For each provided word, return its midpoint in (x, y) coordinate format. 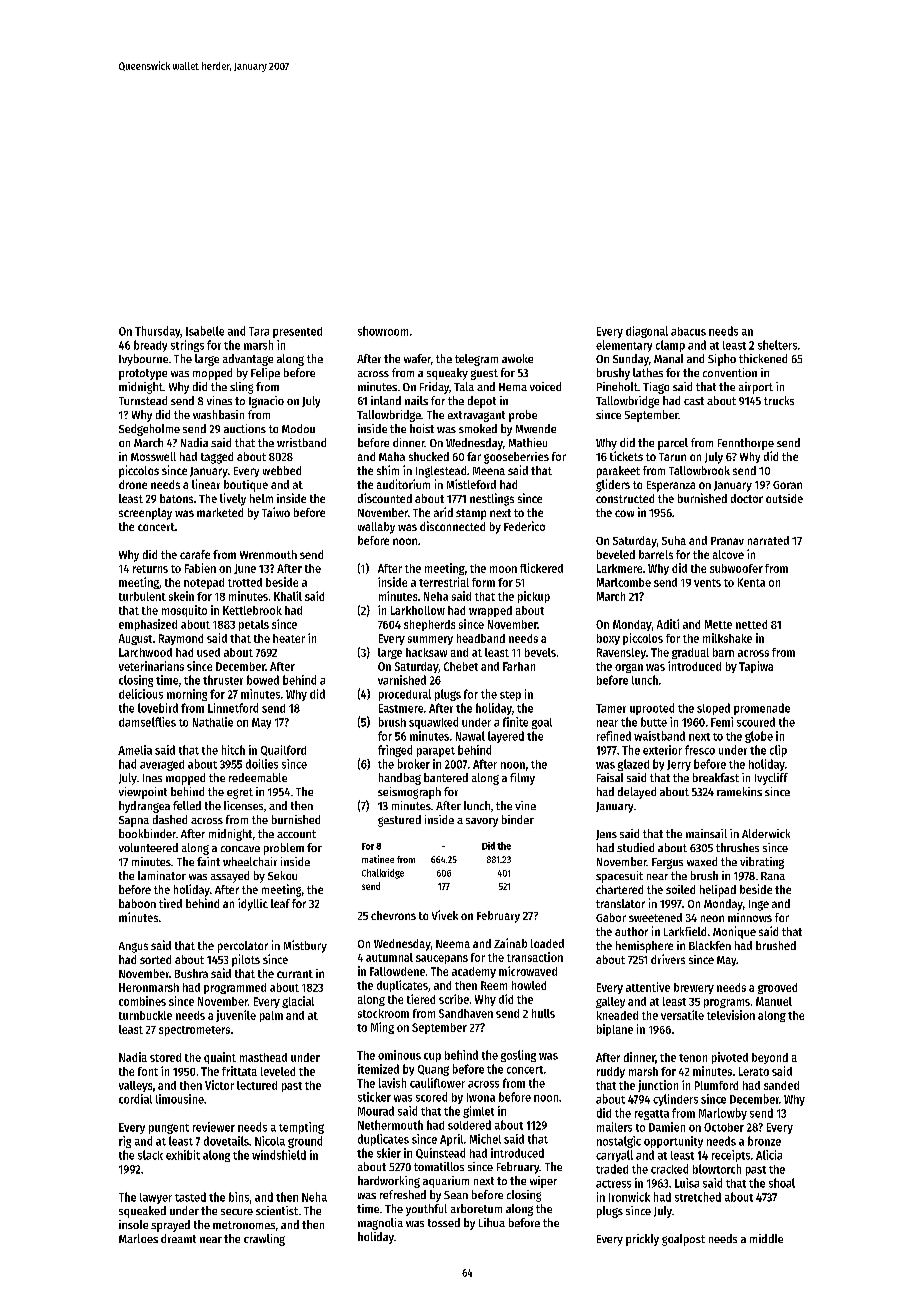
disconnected (452, 526)
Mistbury (305, 946)
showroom (383, 331)
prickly (642, 1240)
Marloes (138, 1238)
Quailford (283, 750)
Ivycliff (771, 779)
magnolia (380, 1224)
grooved (777, 988)
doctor (747, 498)
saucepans (442, 959)
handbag (400, 779)
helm (261, 498)
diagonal (647, 332)
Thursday (158, 332)
